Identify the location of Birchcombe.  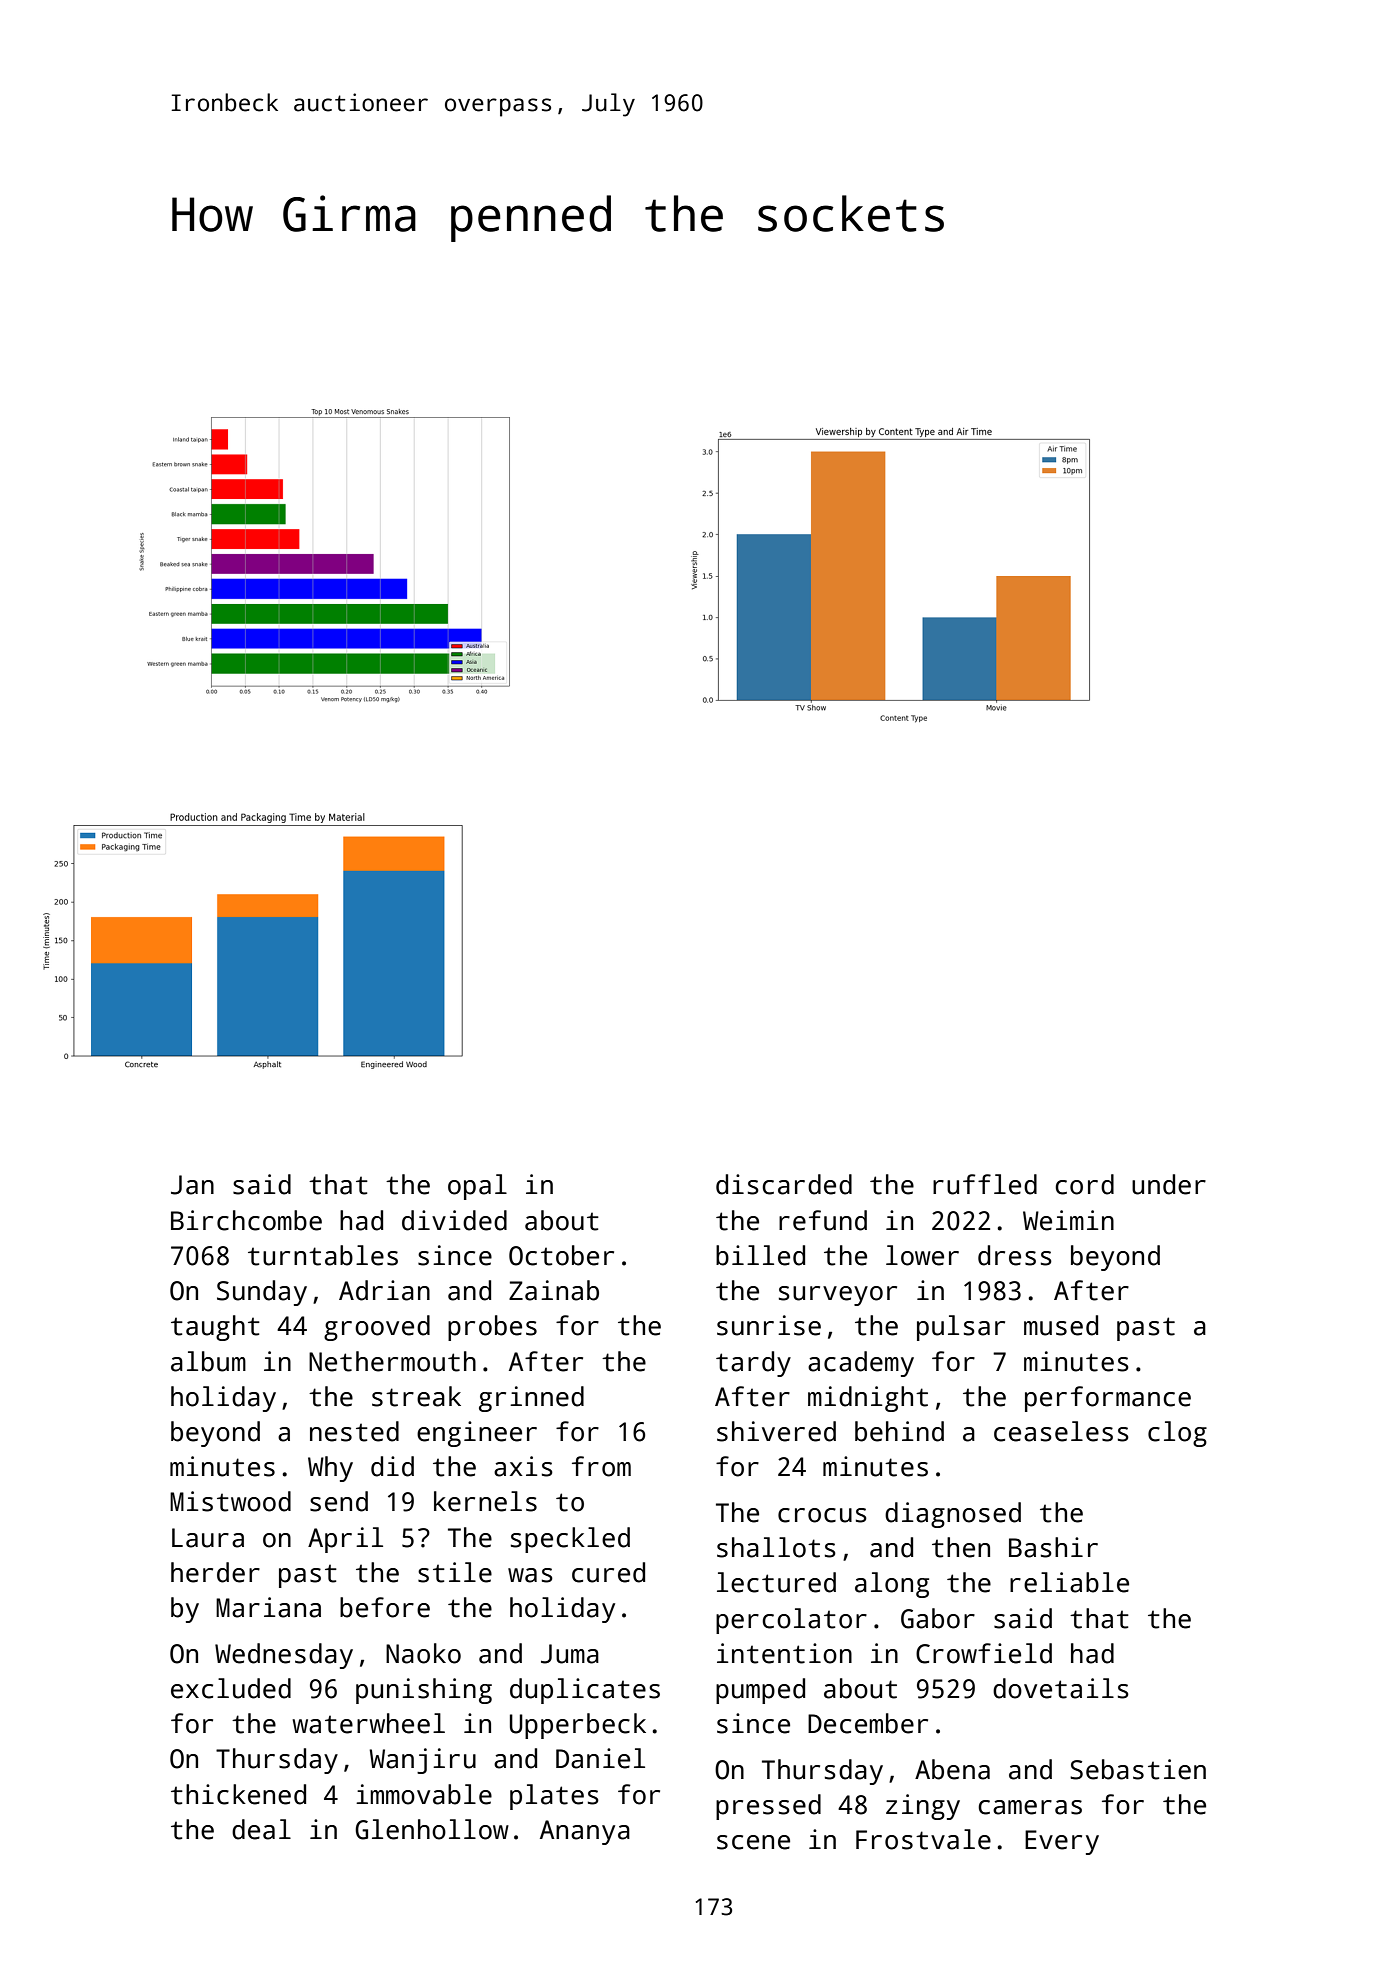
(246, 1220).
